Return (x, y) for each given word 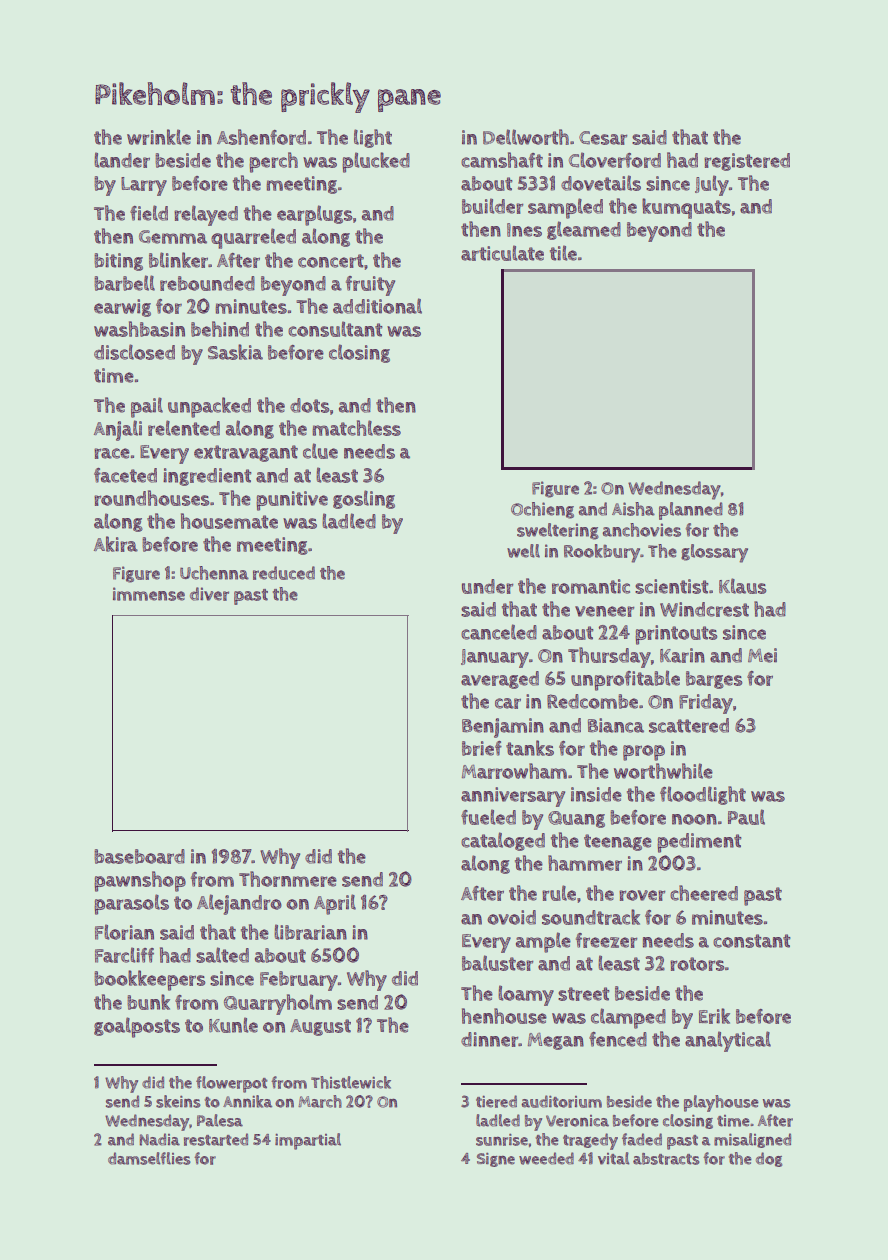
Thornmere (288, 879)
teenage (618, 842)
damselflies (149, 1158)
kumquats (686, 208)
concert (331, 261)
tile (563, 253)
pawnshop (140, 881)
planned (691, 511)
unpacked (209, 407)
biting (118, 262)
